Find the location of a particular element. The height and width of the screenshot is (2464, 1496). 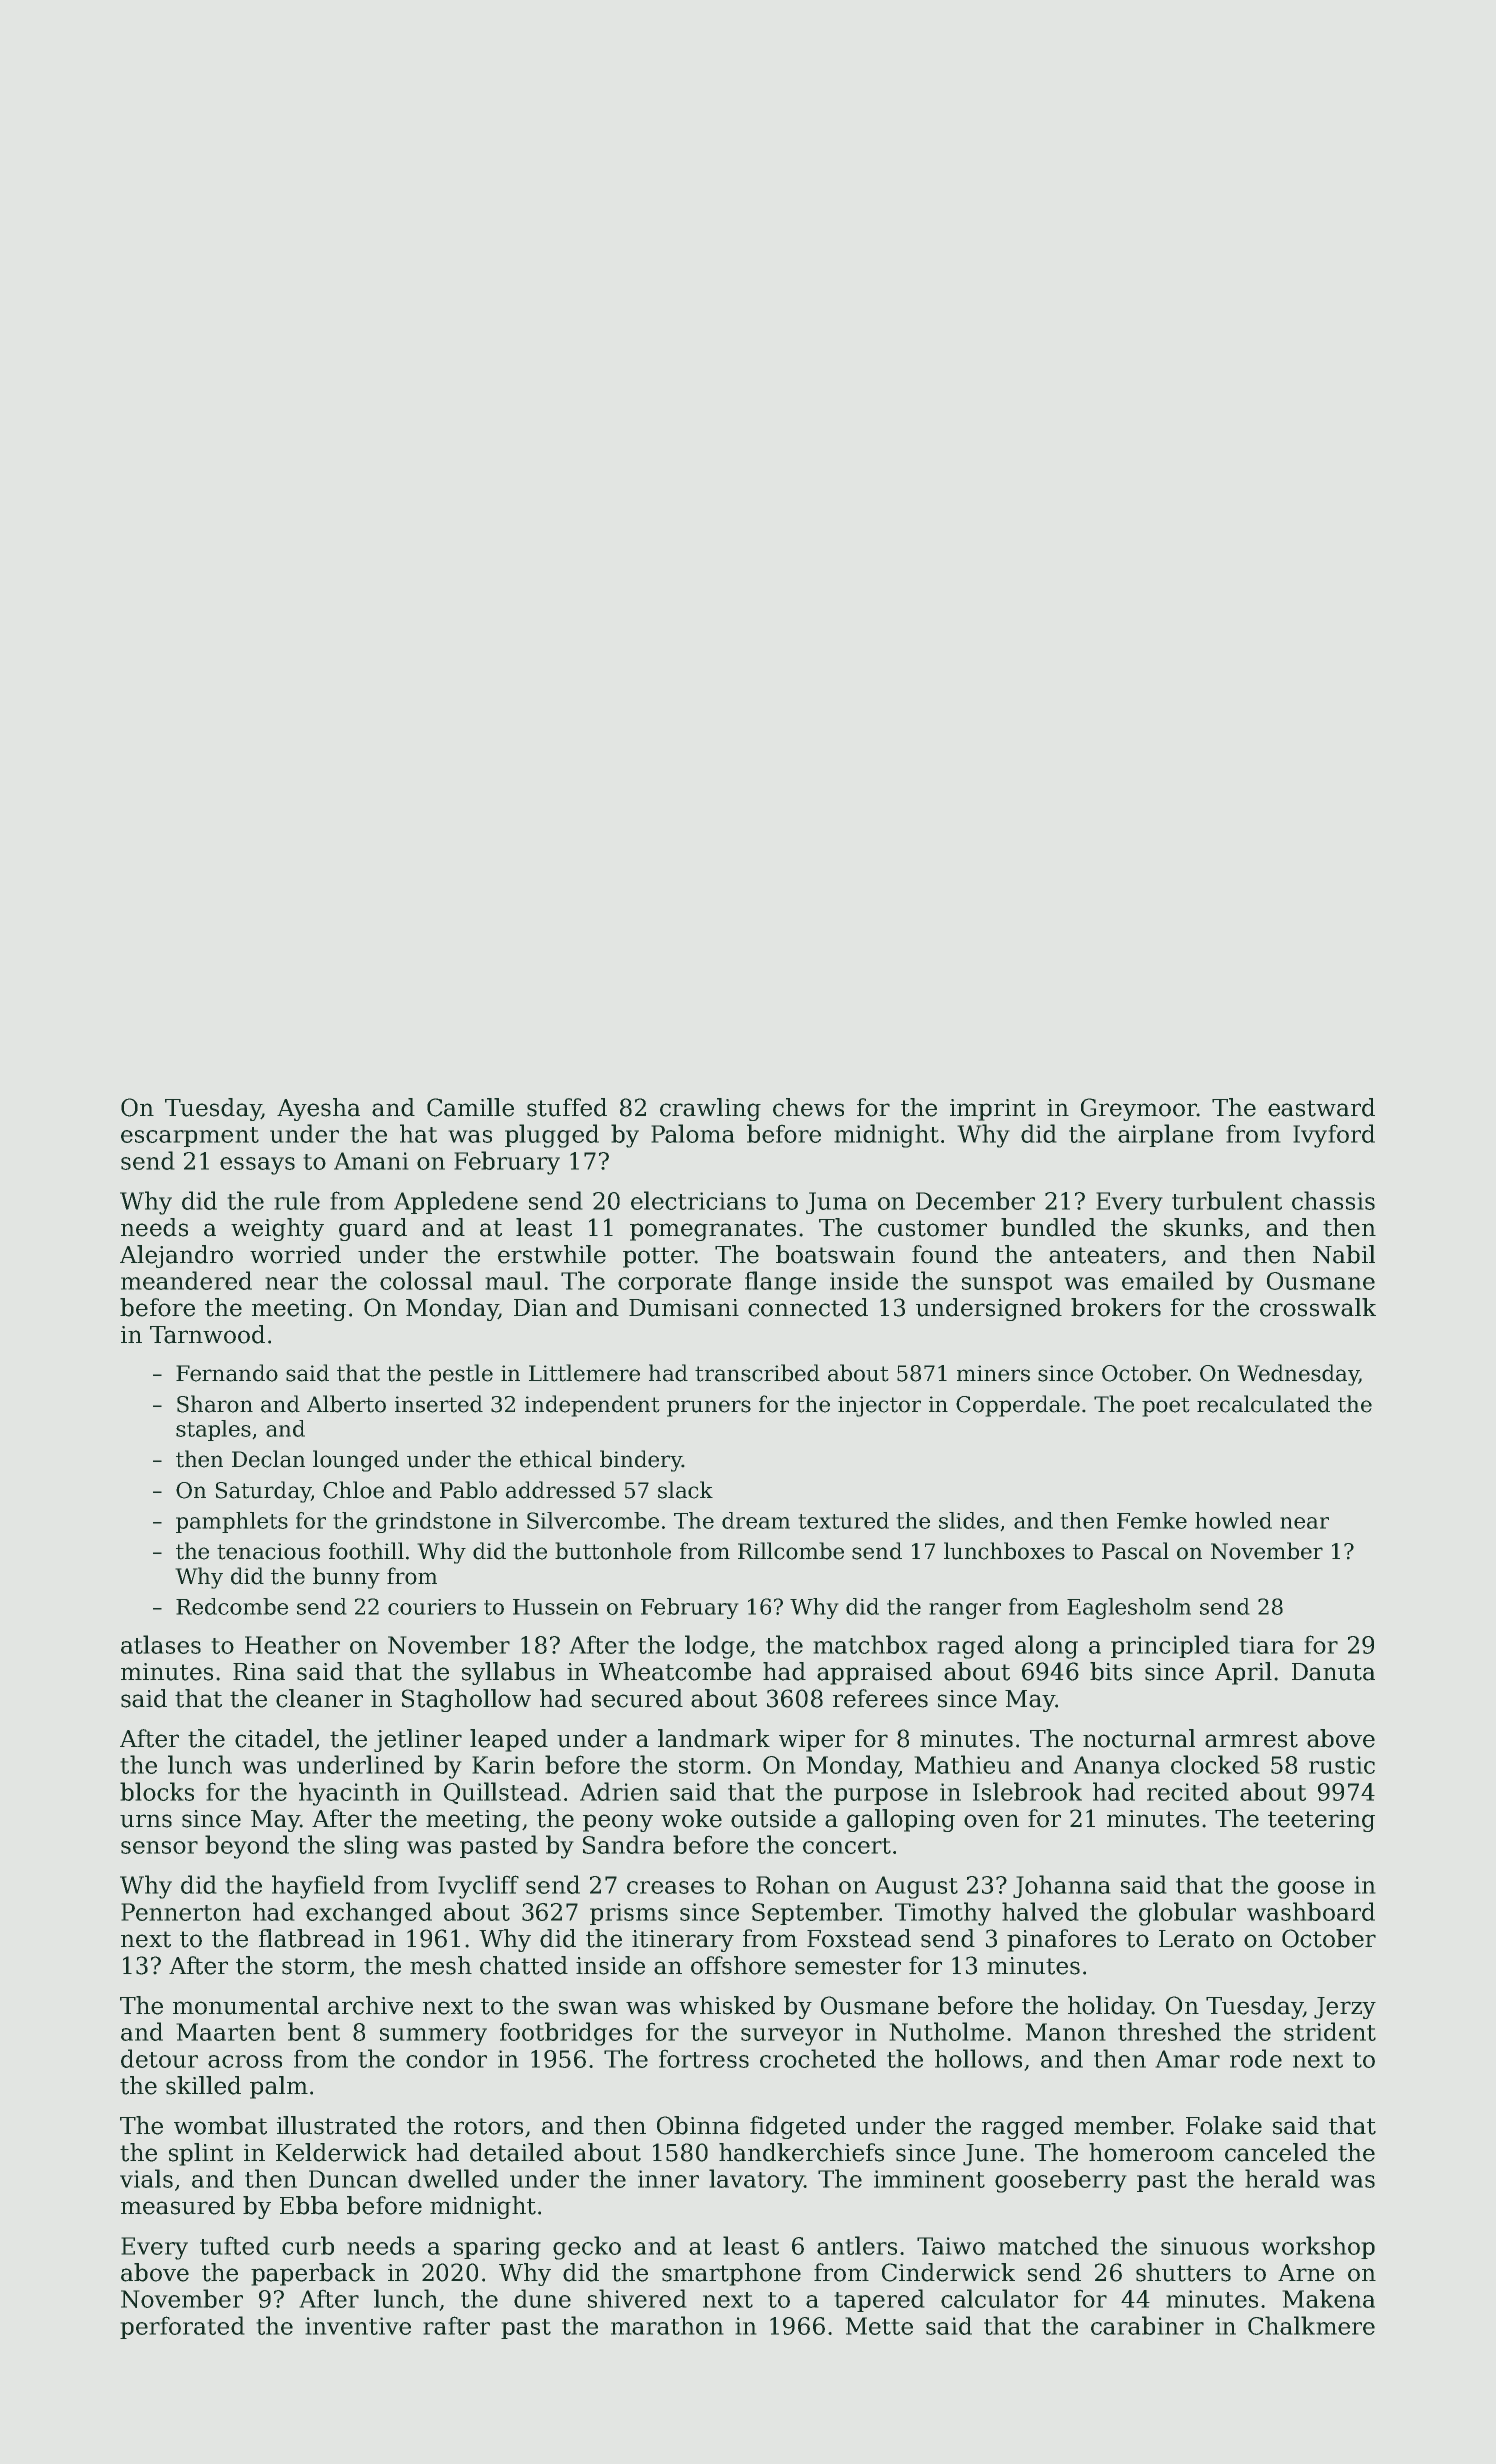

Duncan is located at coordinates (353, 2179).
